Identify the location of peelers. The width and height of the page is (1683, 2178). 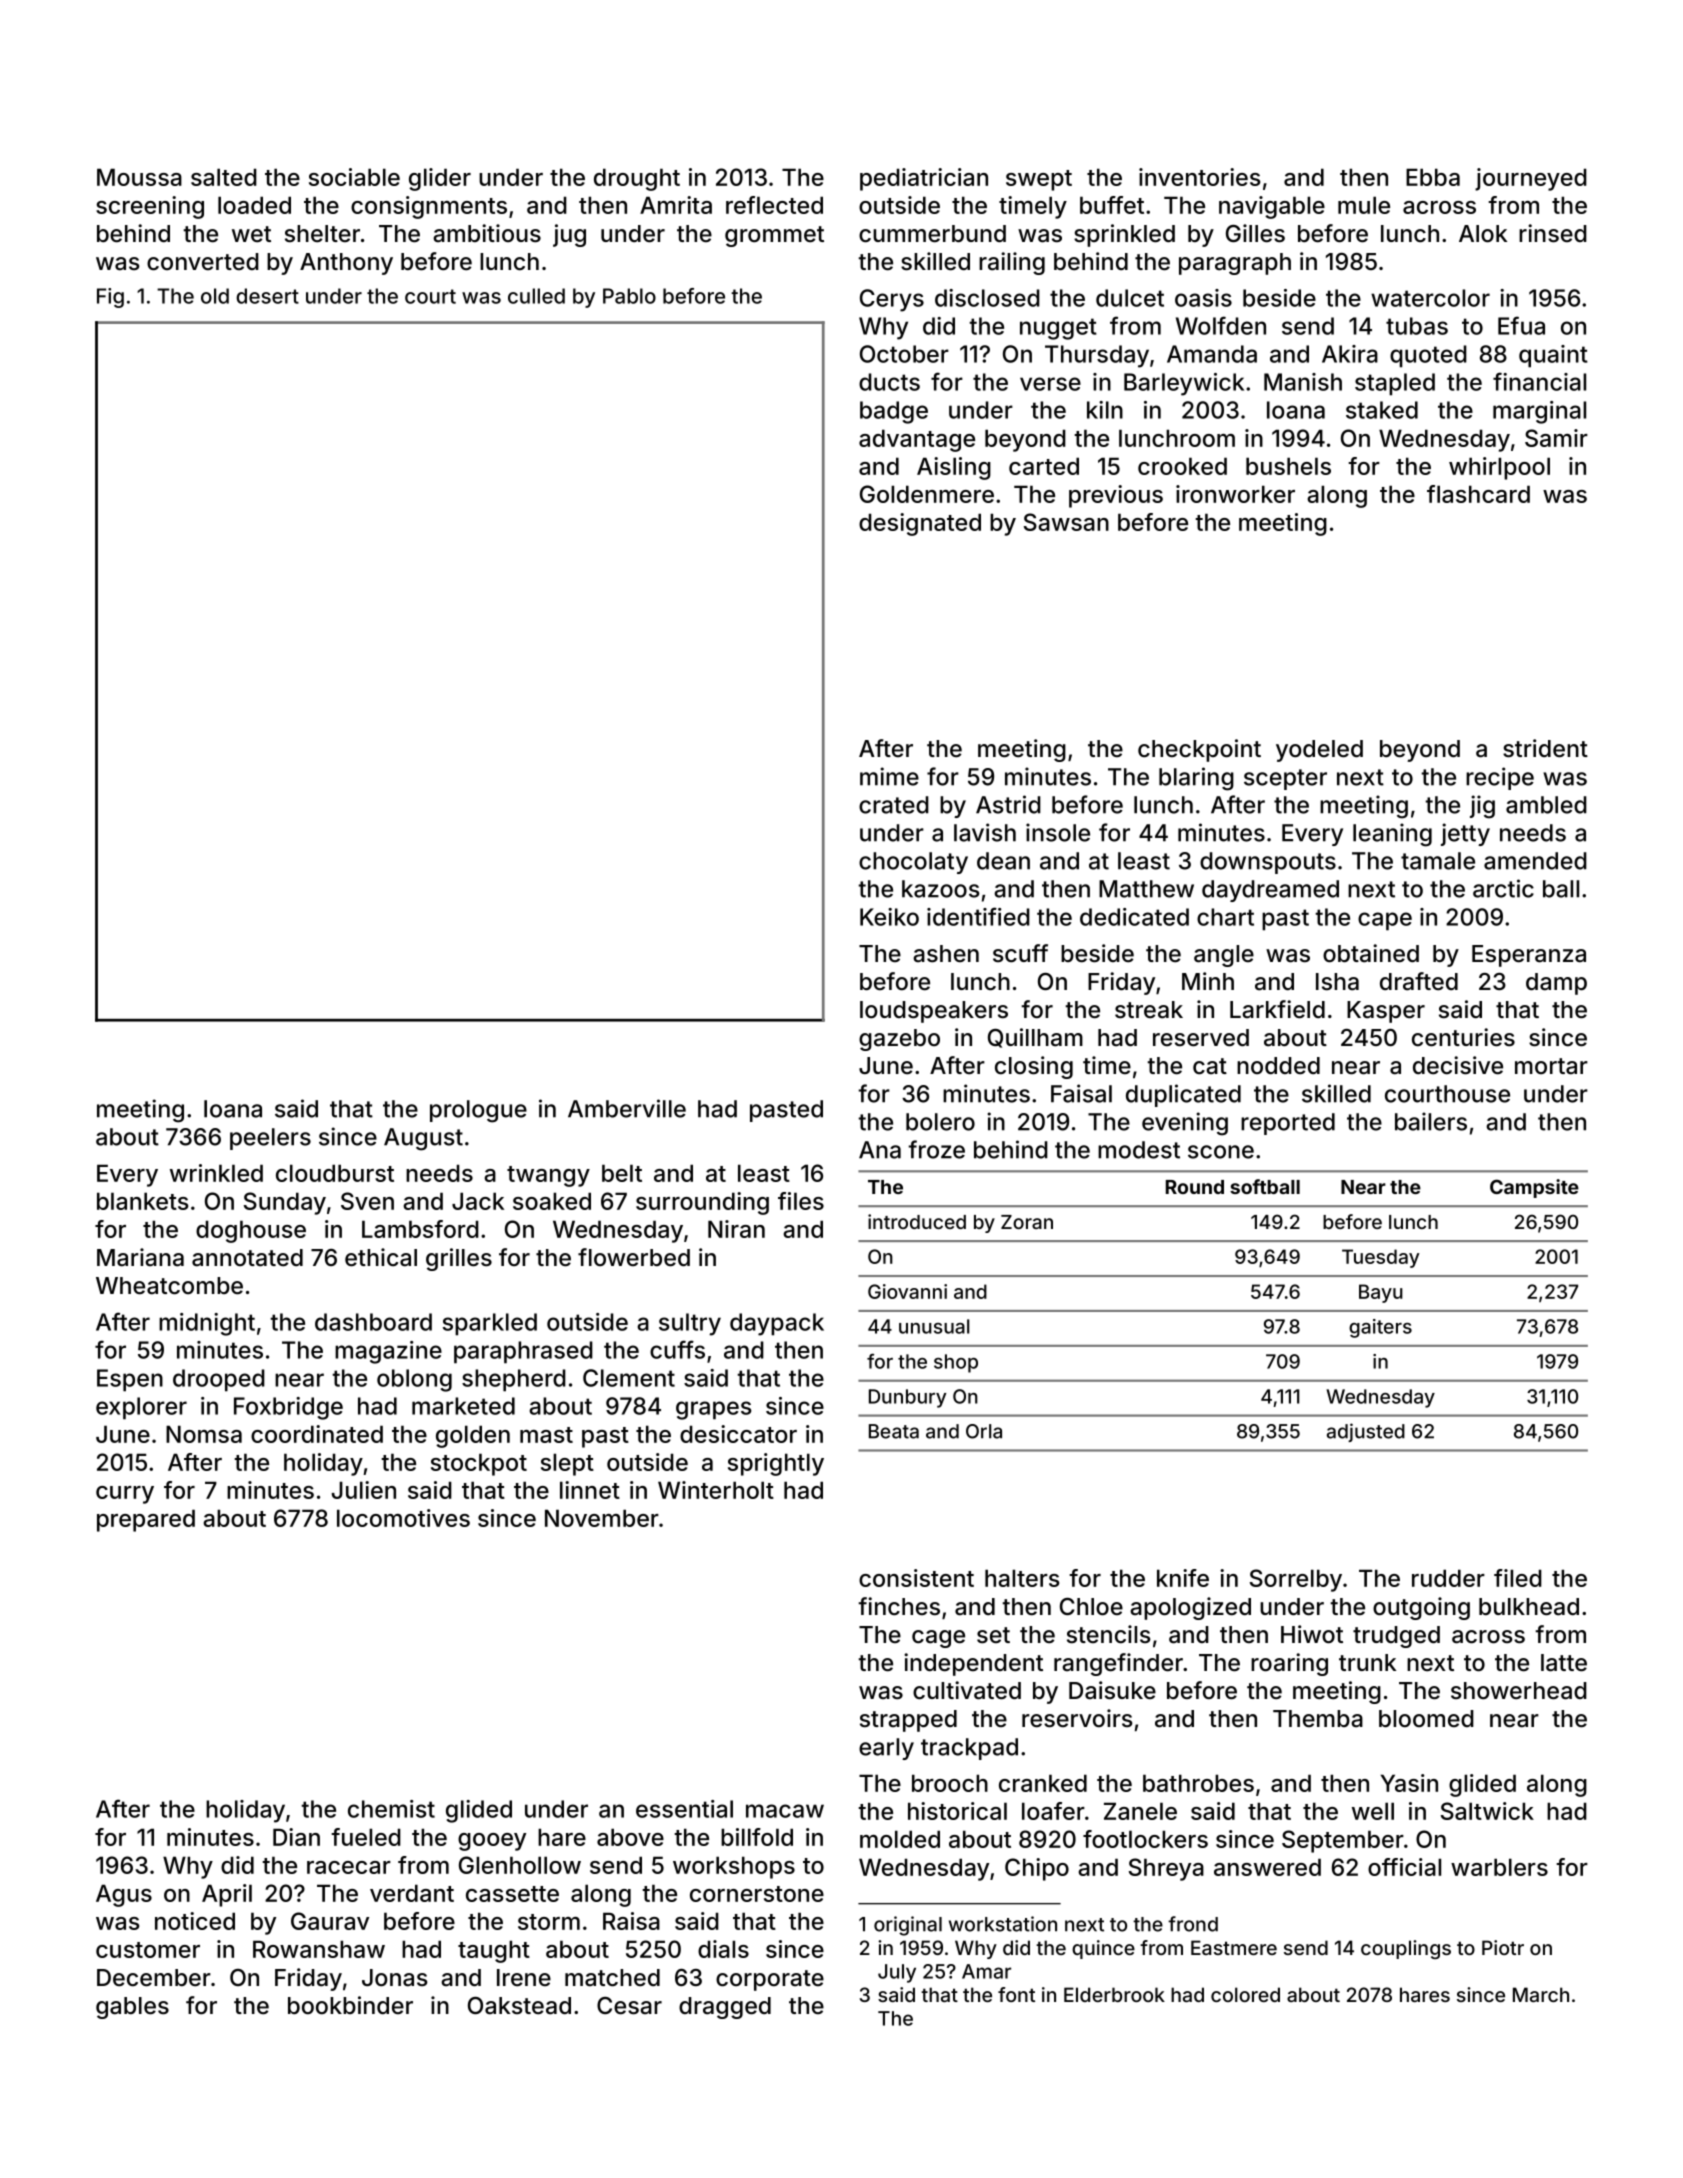
(270, 1139).
